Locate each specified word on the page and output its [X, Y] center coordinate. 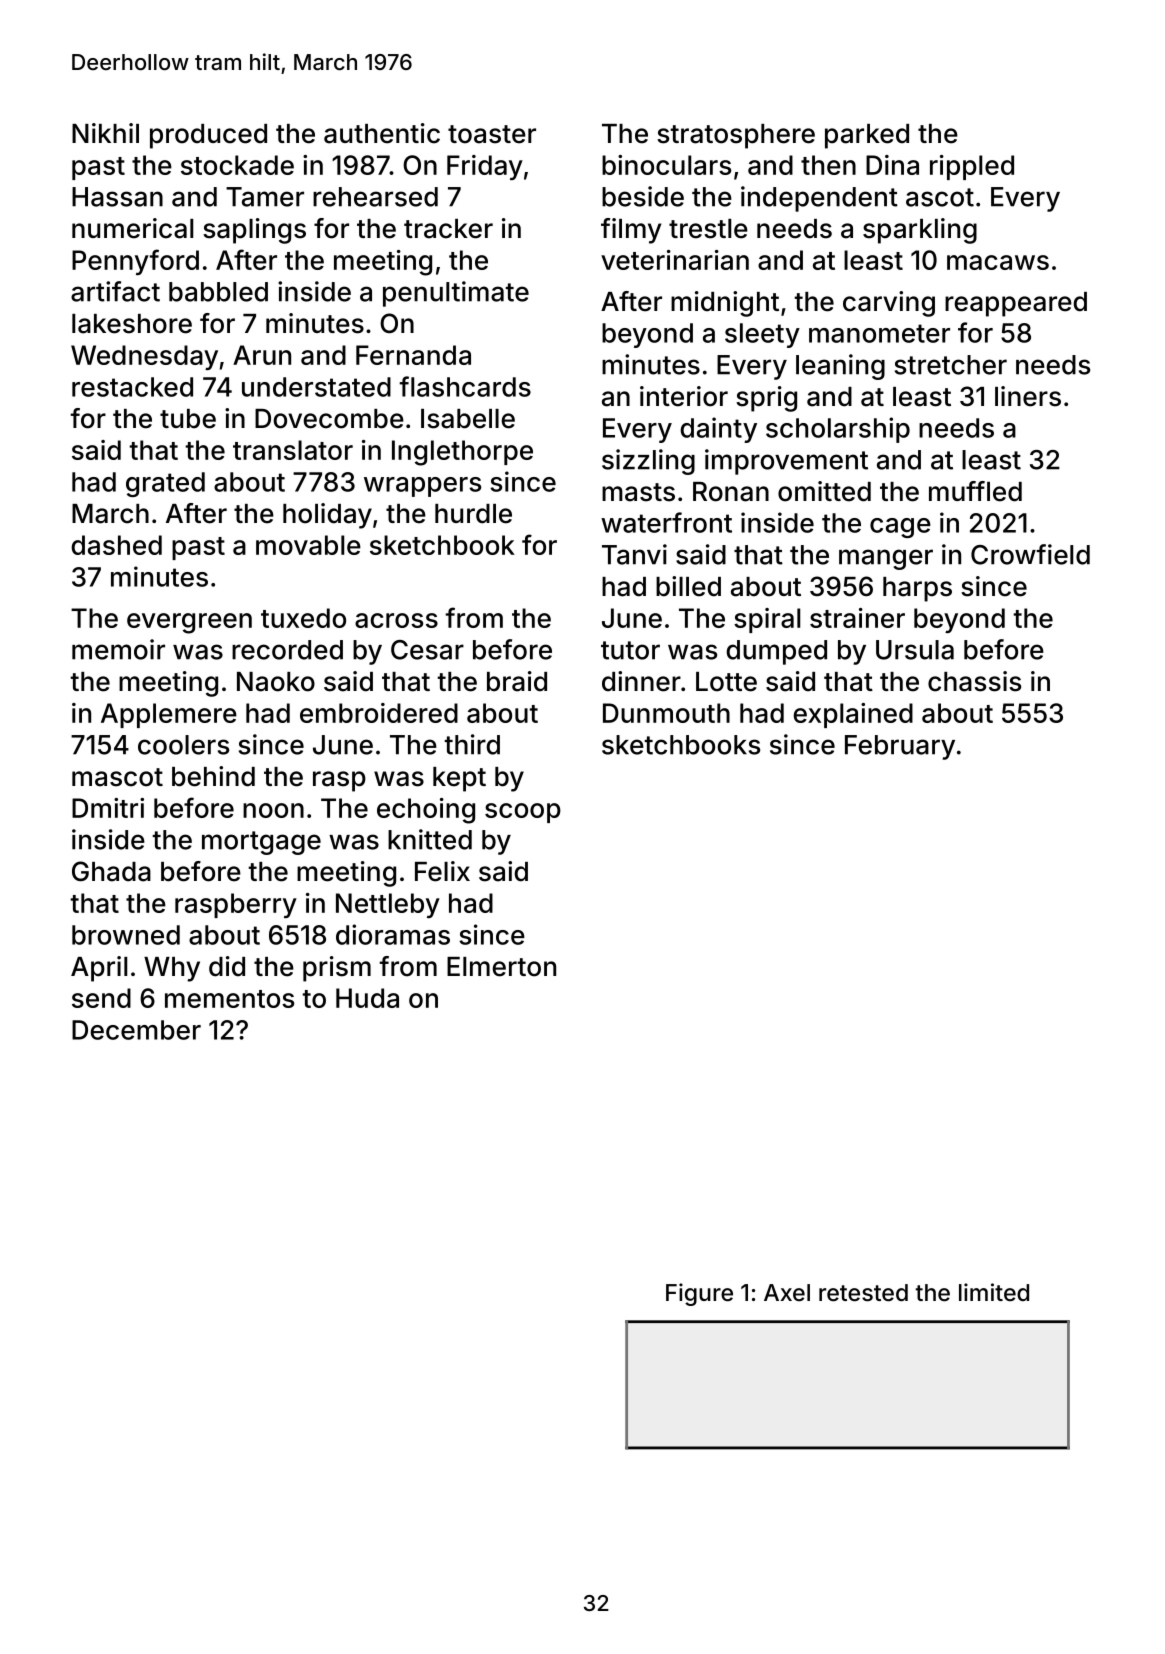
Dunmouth [666, 713]
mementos [229, 999]
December [136, 1030]
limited [994, 1292]
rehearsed [375, 197]
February [900, 747]
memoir [118, 649]
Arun [262, 355]
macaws [998, 262]
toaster [492, 134]
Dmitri [108, 808]
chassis [974, 681]
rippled [972, 167]
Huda [367, 998]
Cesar [427, 650]
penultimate [456, 294]
